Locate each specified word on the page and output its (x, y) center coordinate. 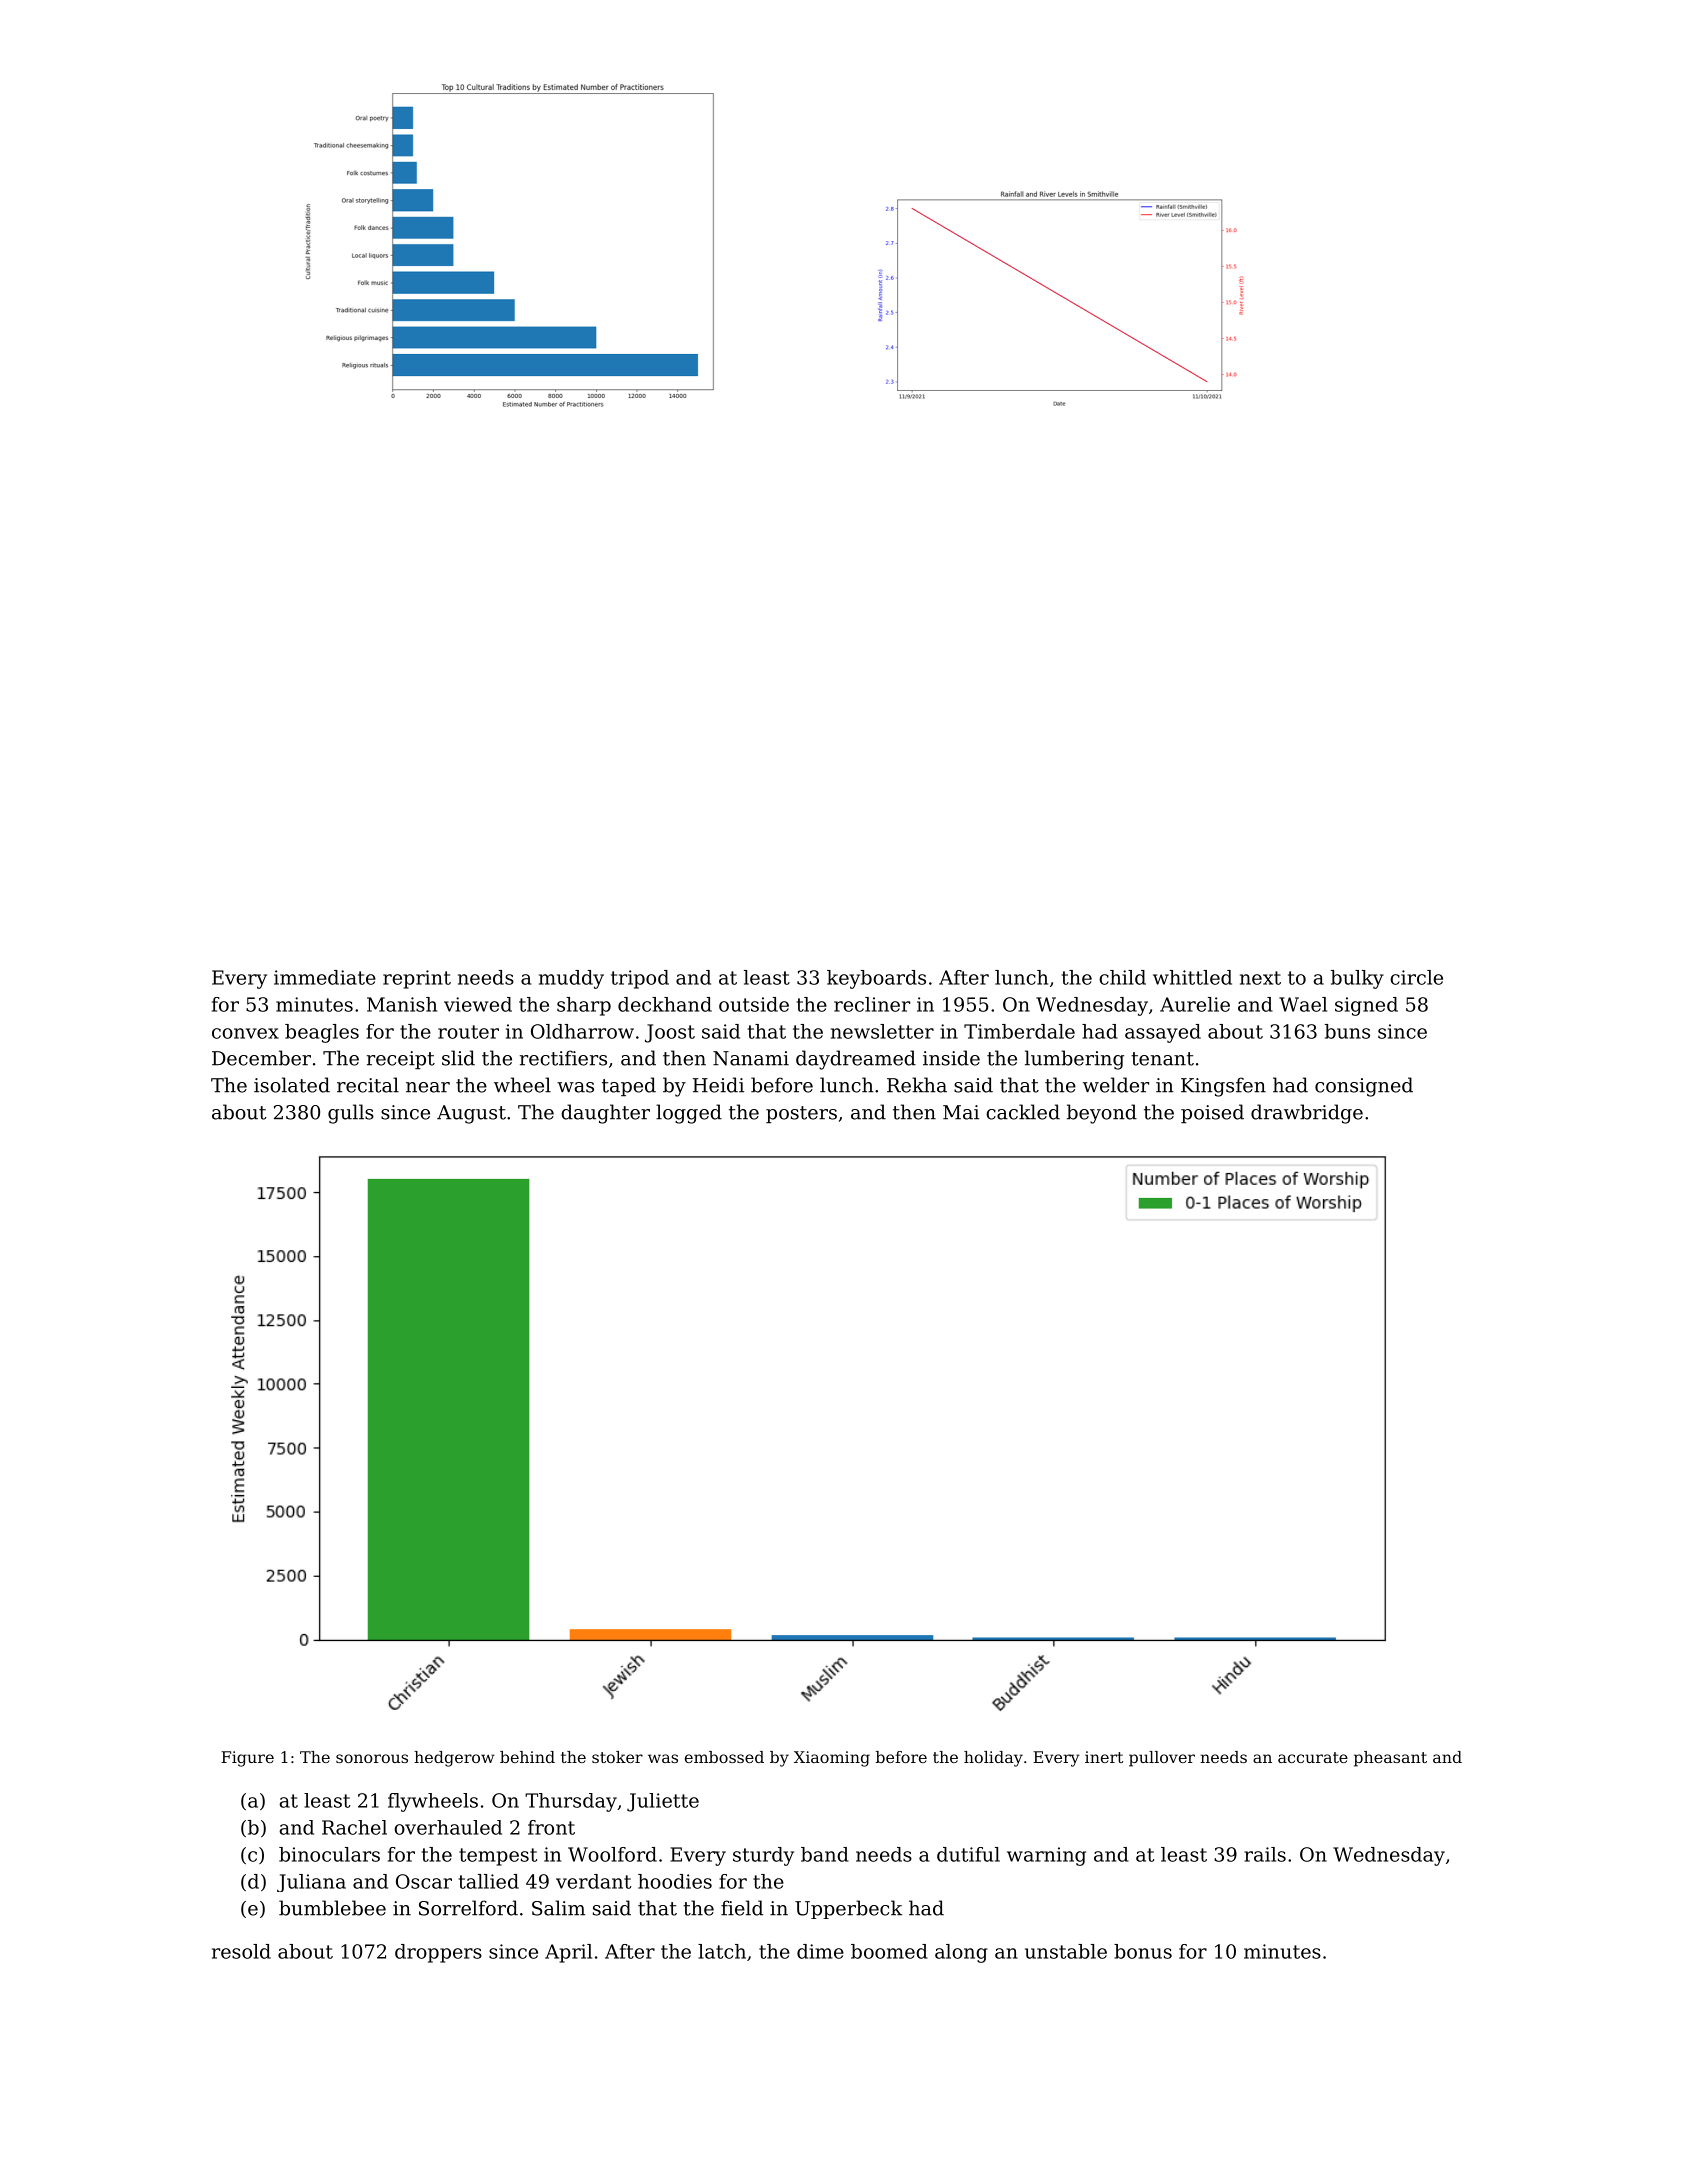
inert (1104, 1757)
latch (722, 1951)
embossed (724, 1757)
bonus (1143, 1951)
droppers (438, 1953)
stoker (617, 1757)
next (1260, 978)
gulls (351, 1114)
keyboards (876, 979)
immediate (325, 977)
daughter (605, 1114)
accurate (1313, 1757)
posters (801, 1115)
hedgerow (454, 1759)
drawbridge (1307, 1114)
